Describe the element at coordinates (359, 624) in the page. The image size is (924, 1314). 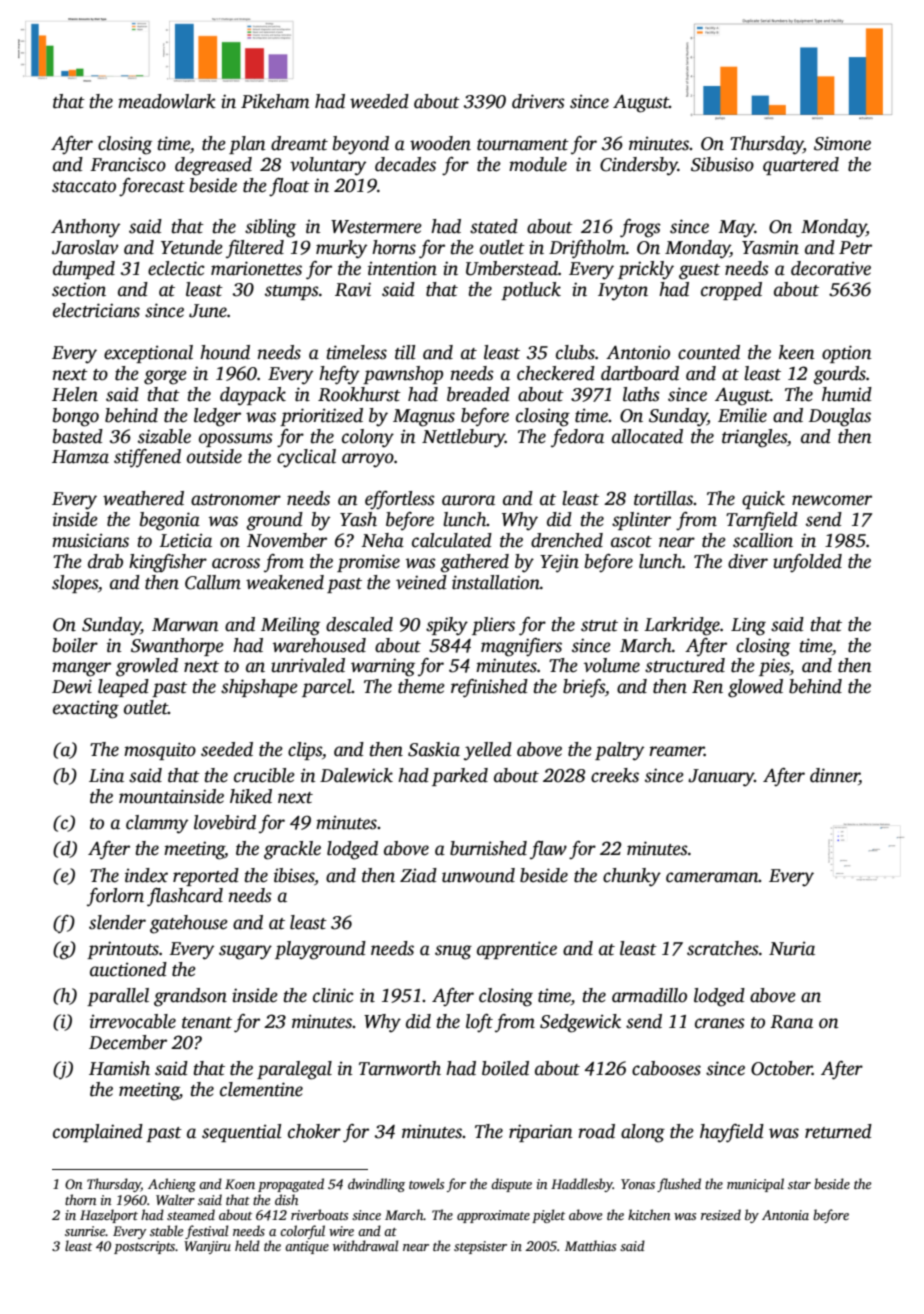
I see `descaled` at that location.
